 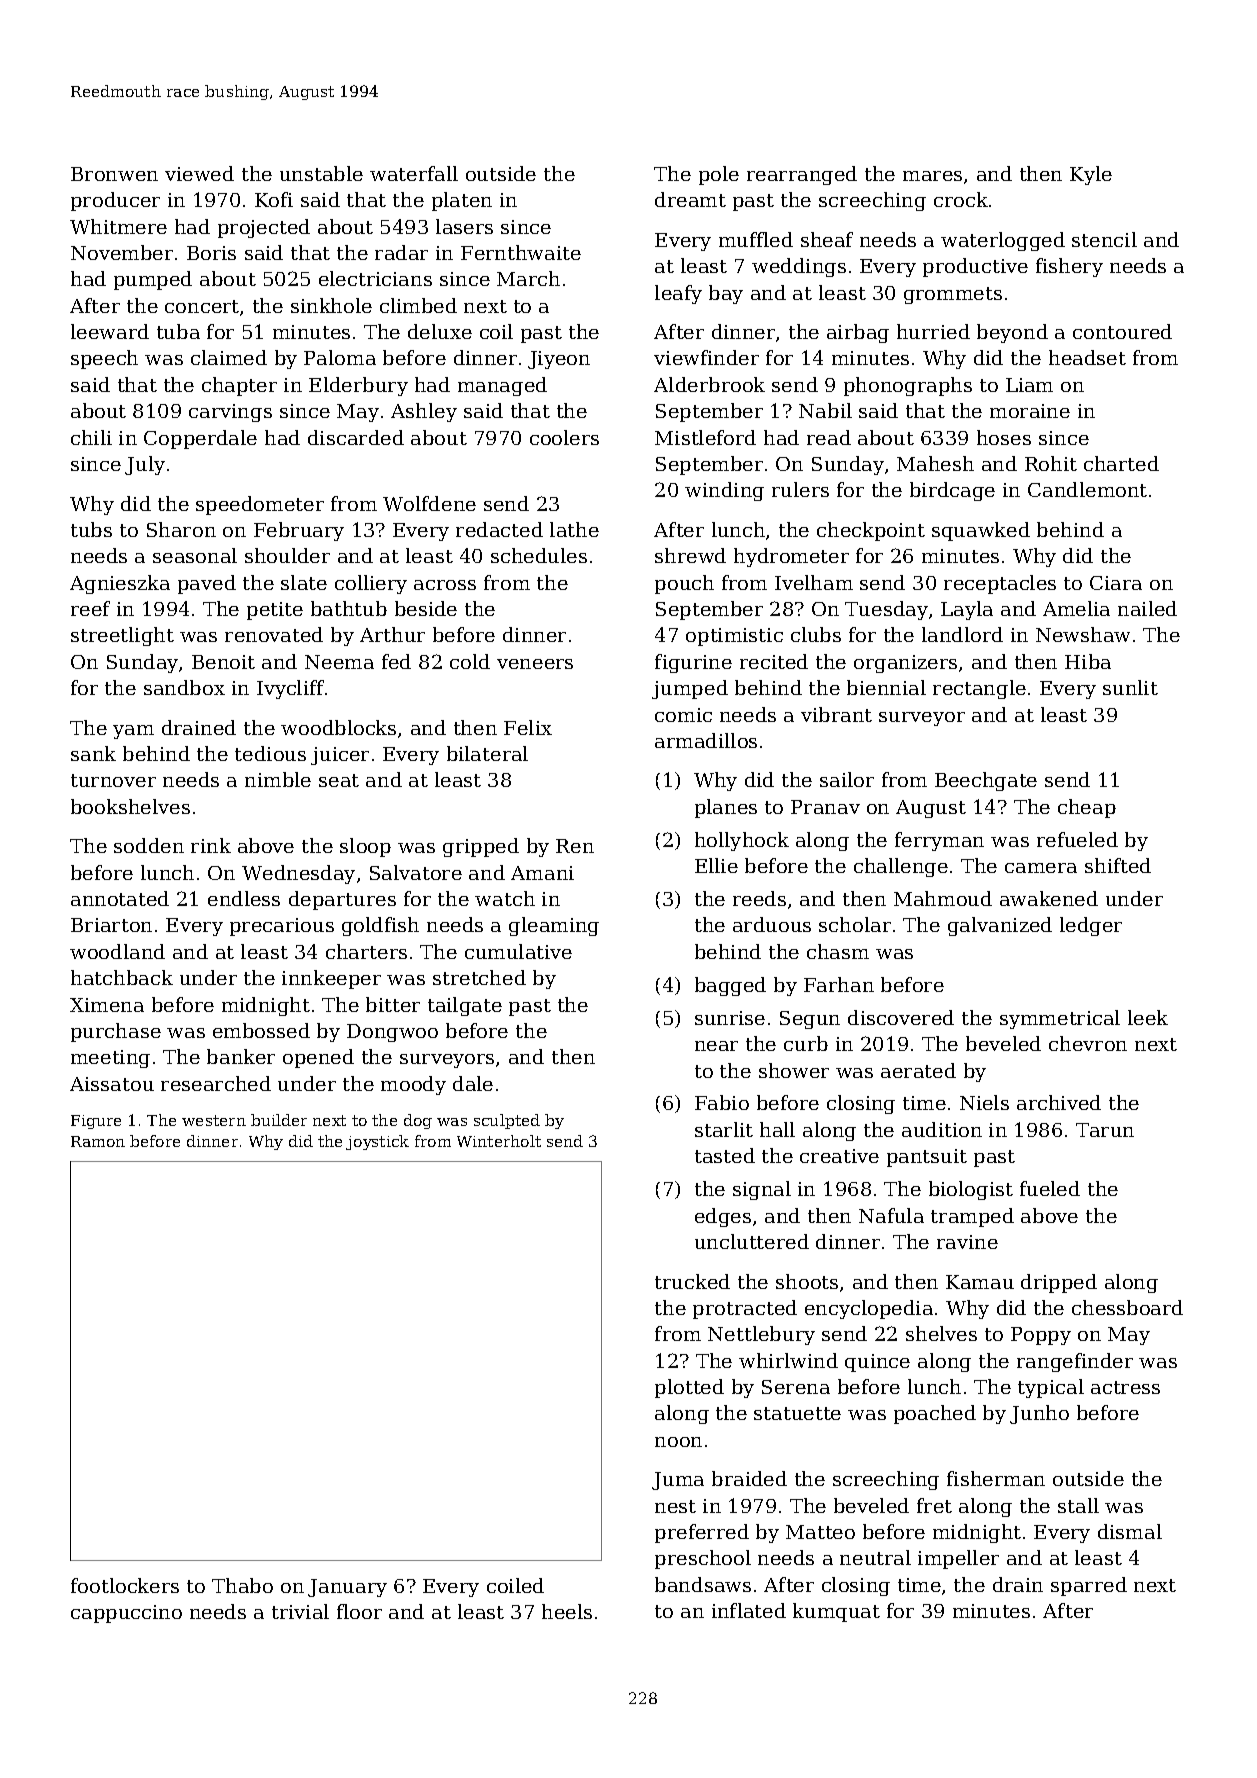 What do you see at coordinates (869, 1309) in the screenshot?
I see `encyclopedia` at bounding box center [869, 1309].
